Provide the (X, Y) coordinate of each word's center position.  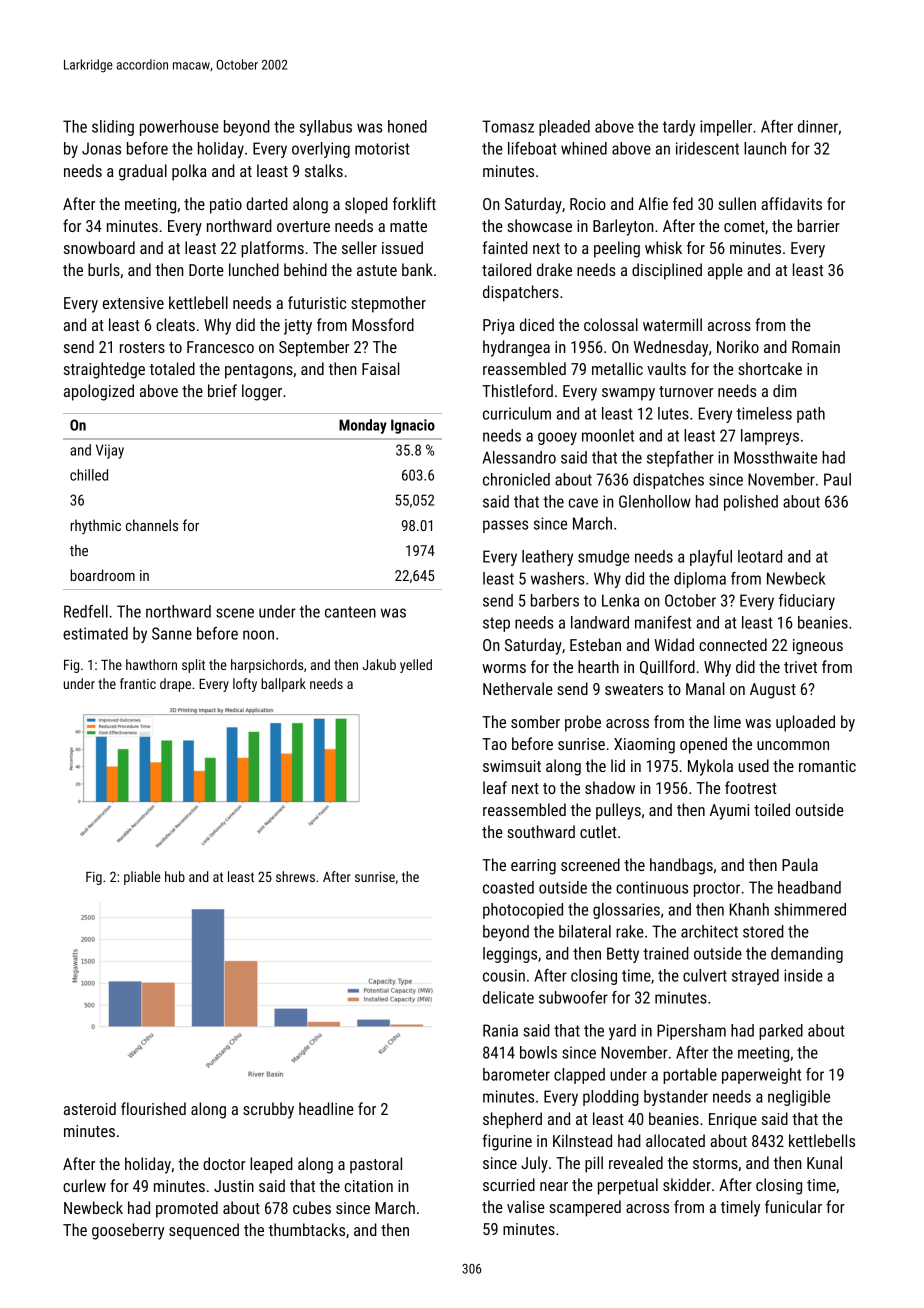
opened (703, 745)
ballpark (283, 685)
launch (765, 148)
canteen (350, 612)
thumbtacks (306, 1229)
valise (526, 1206)
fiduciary (807, 602)
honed (407, 126)
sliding (113, 128)
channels (152, 525)
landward (600, 622)
